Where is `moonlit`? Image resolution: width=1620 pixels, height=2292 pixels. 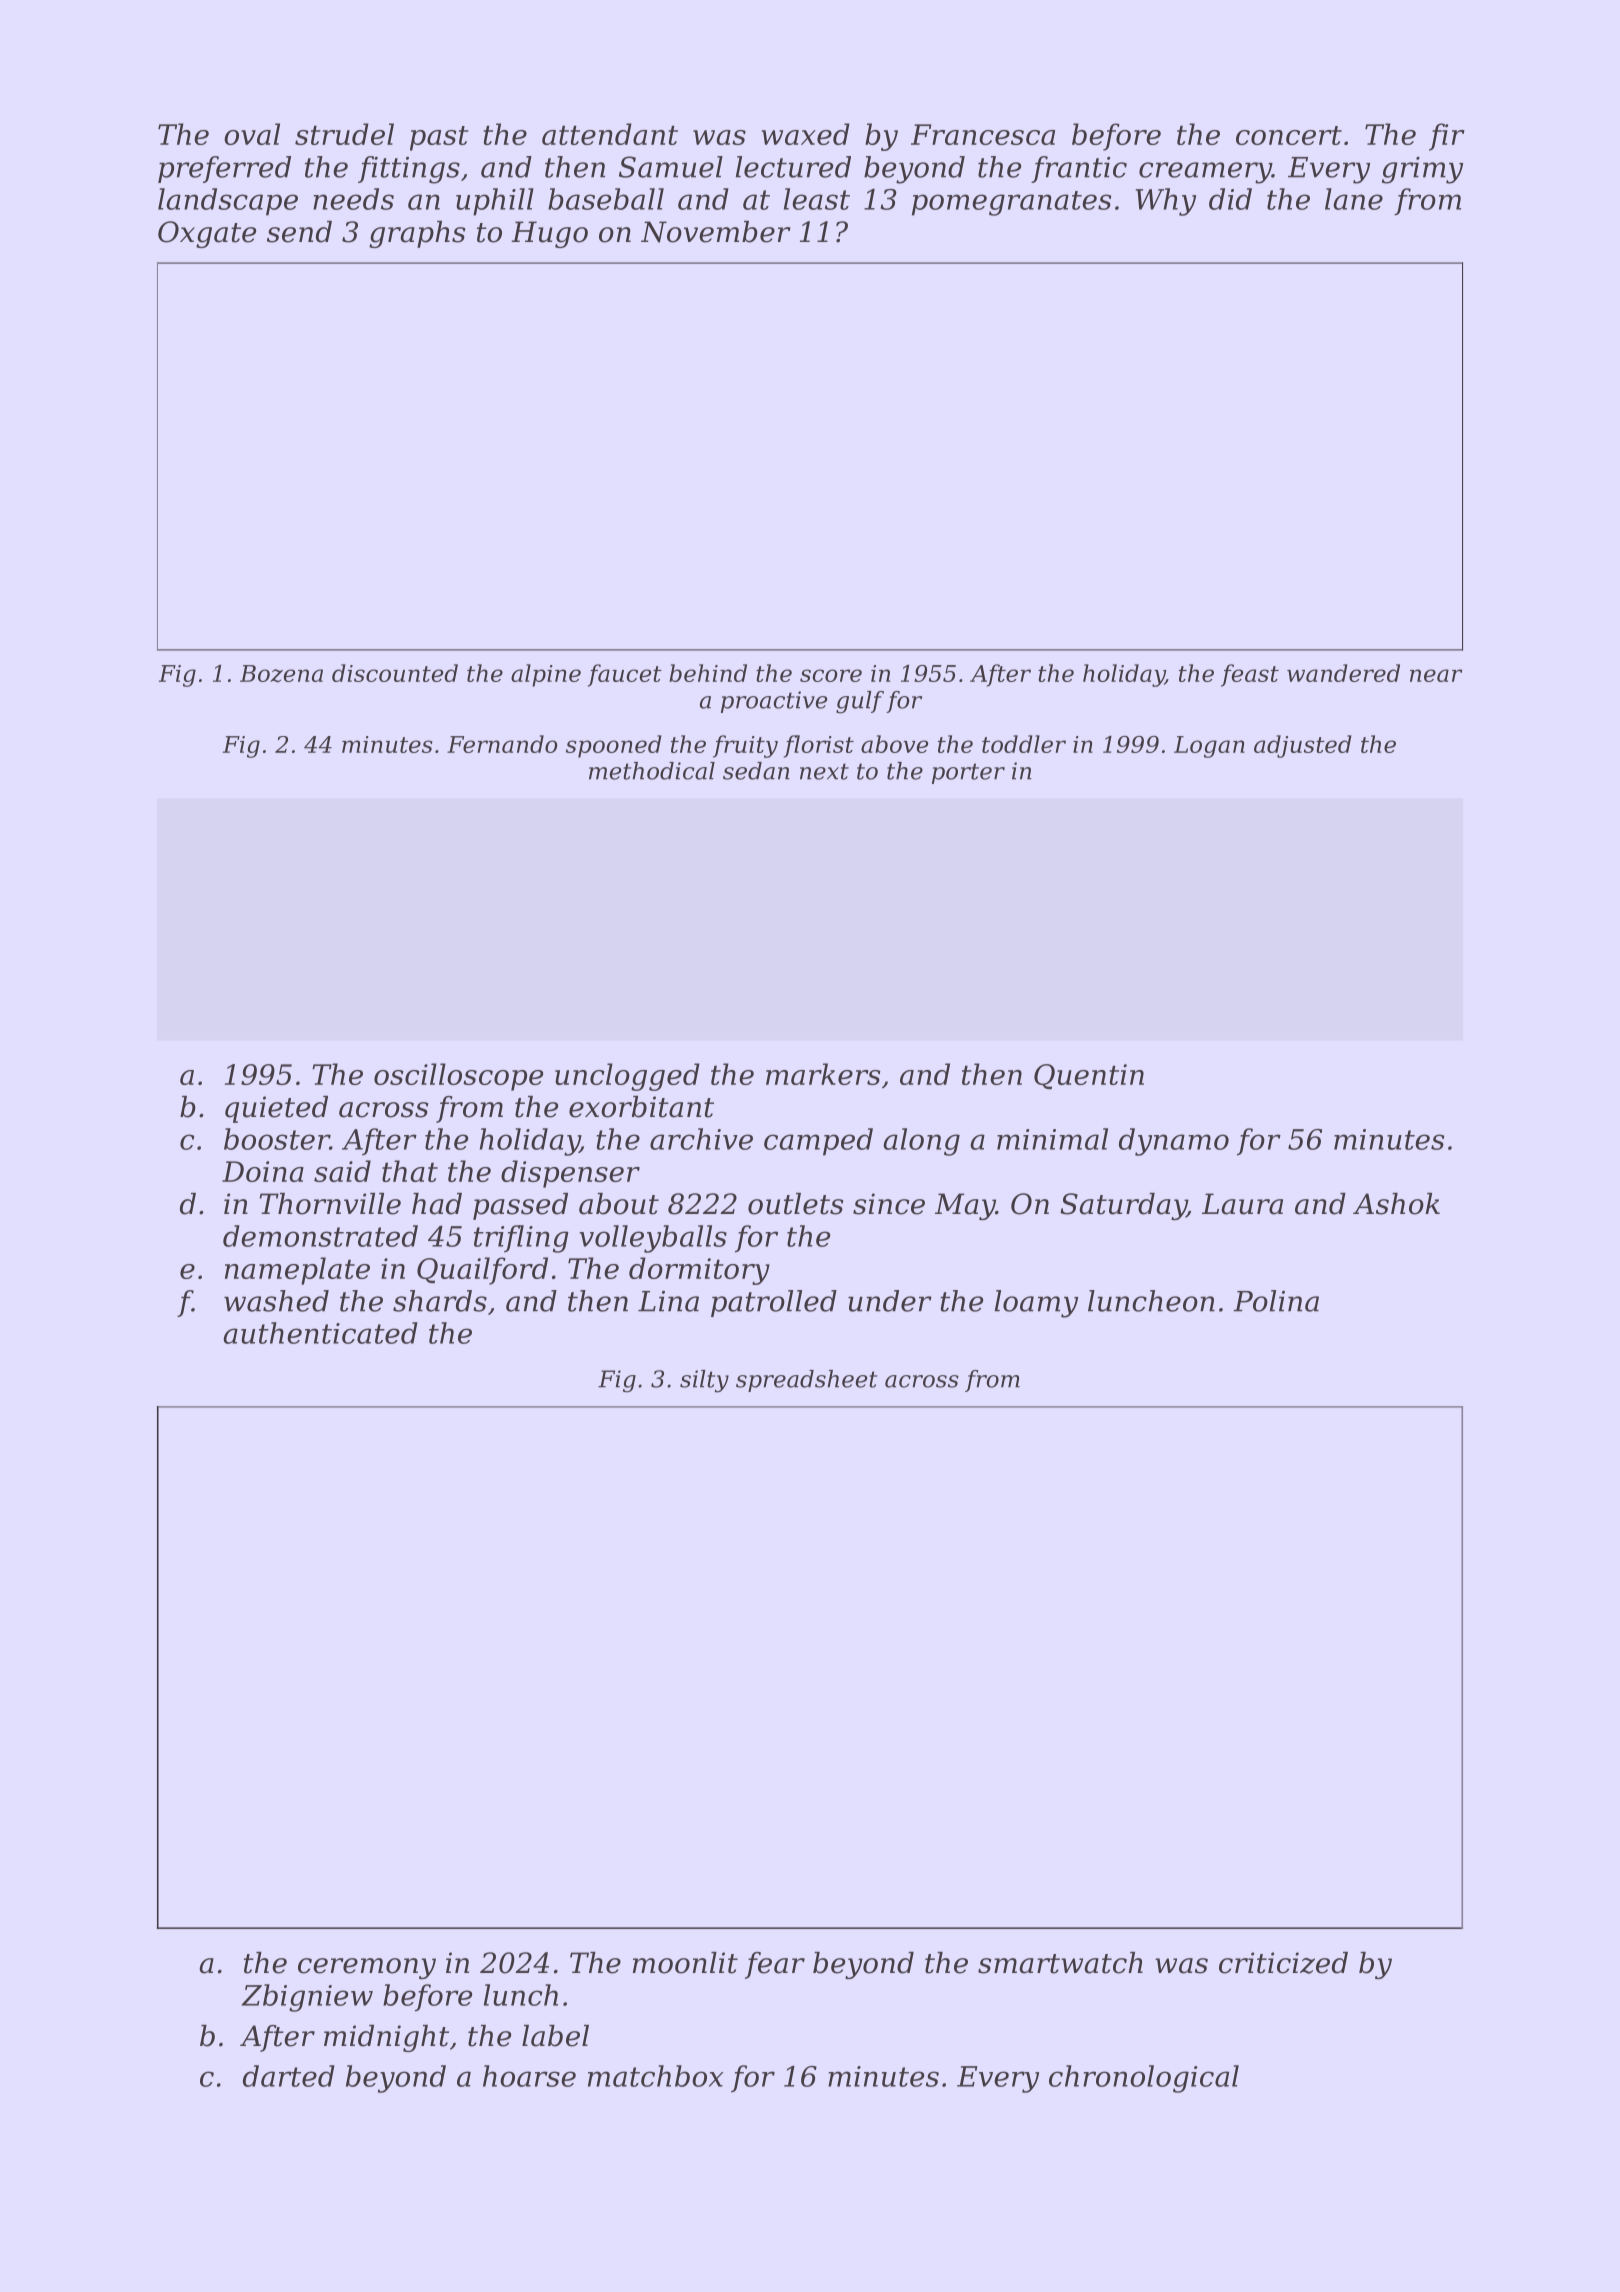 moonlit is located at coordinates (685, 1963).
